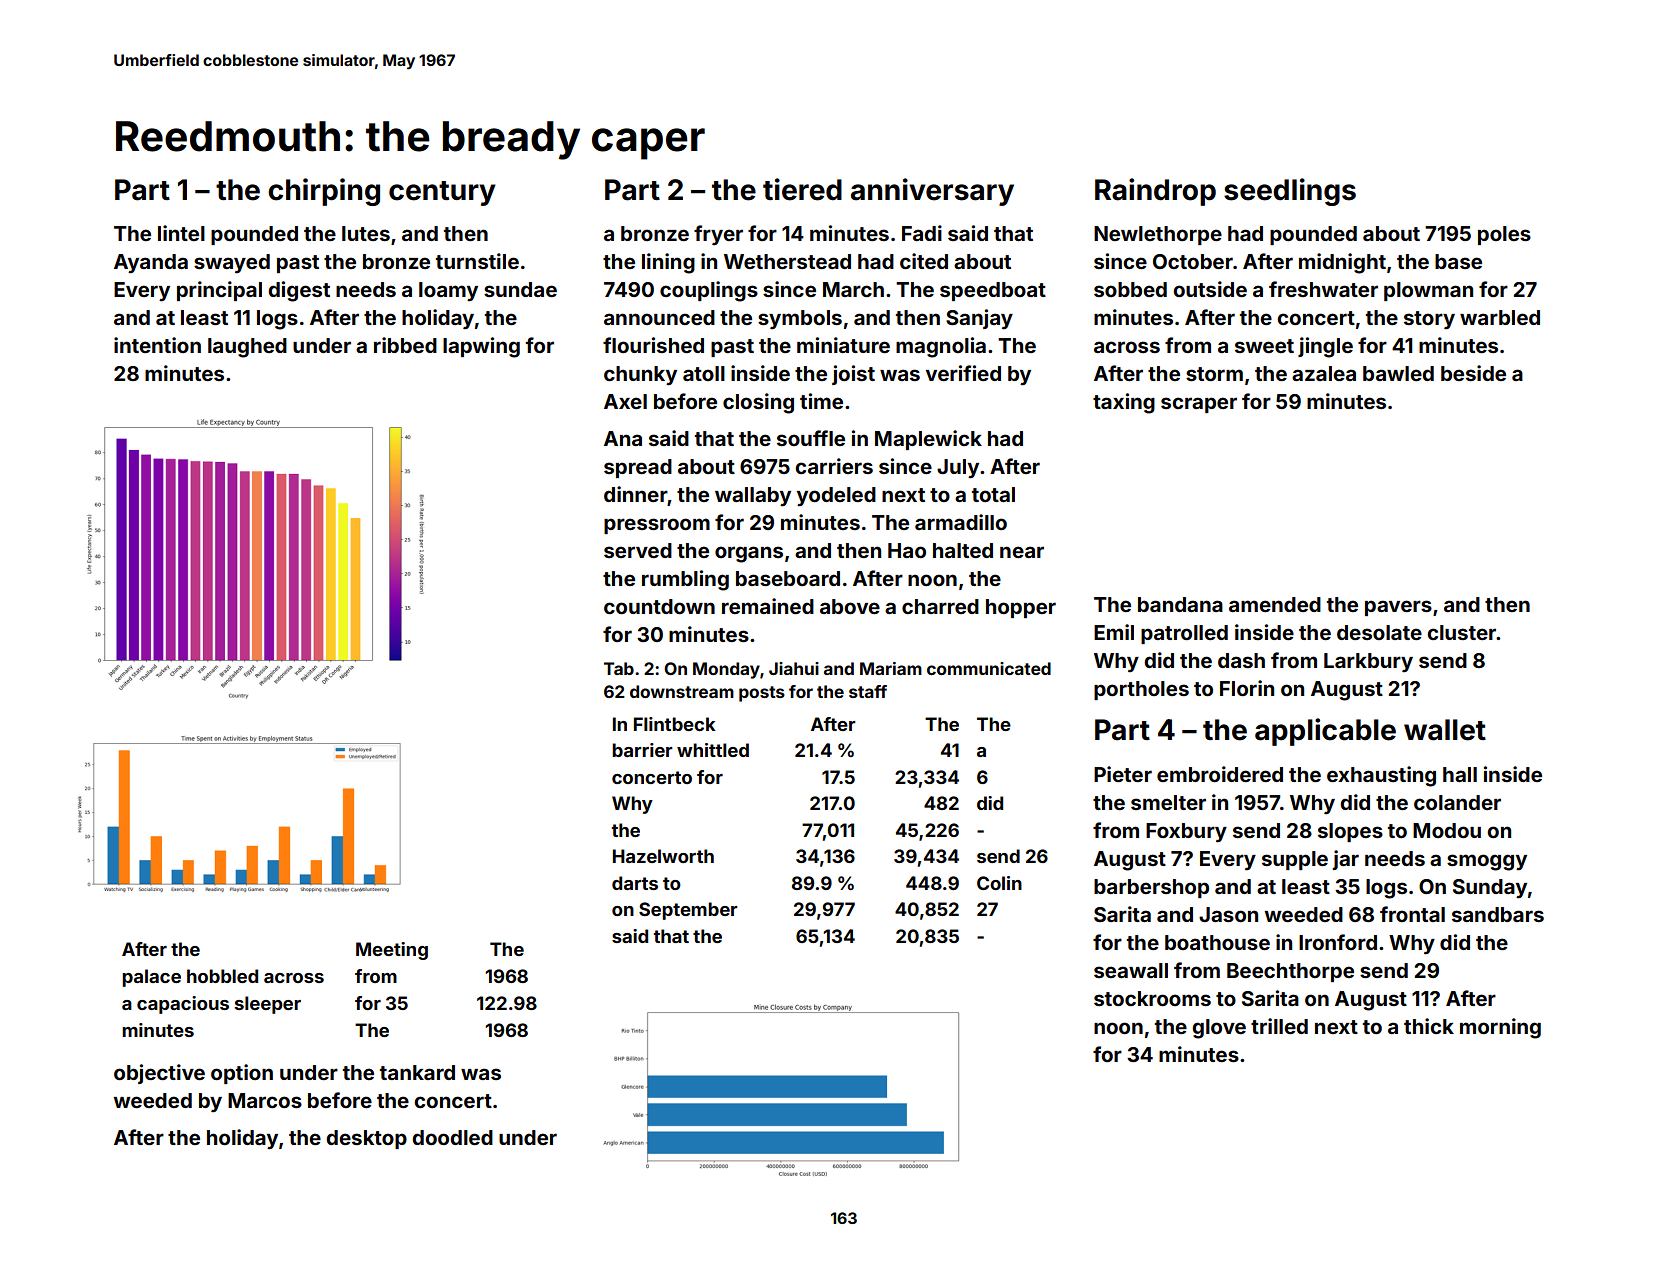 The width and height of the document is (1661, 1283). Describe the element at coordinates (1290, 192) in the document. I see `seedlings` at that location.
